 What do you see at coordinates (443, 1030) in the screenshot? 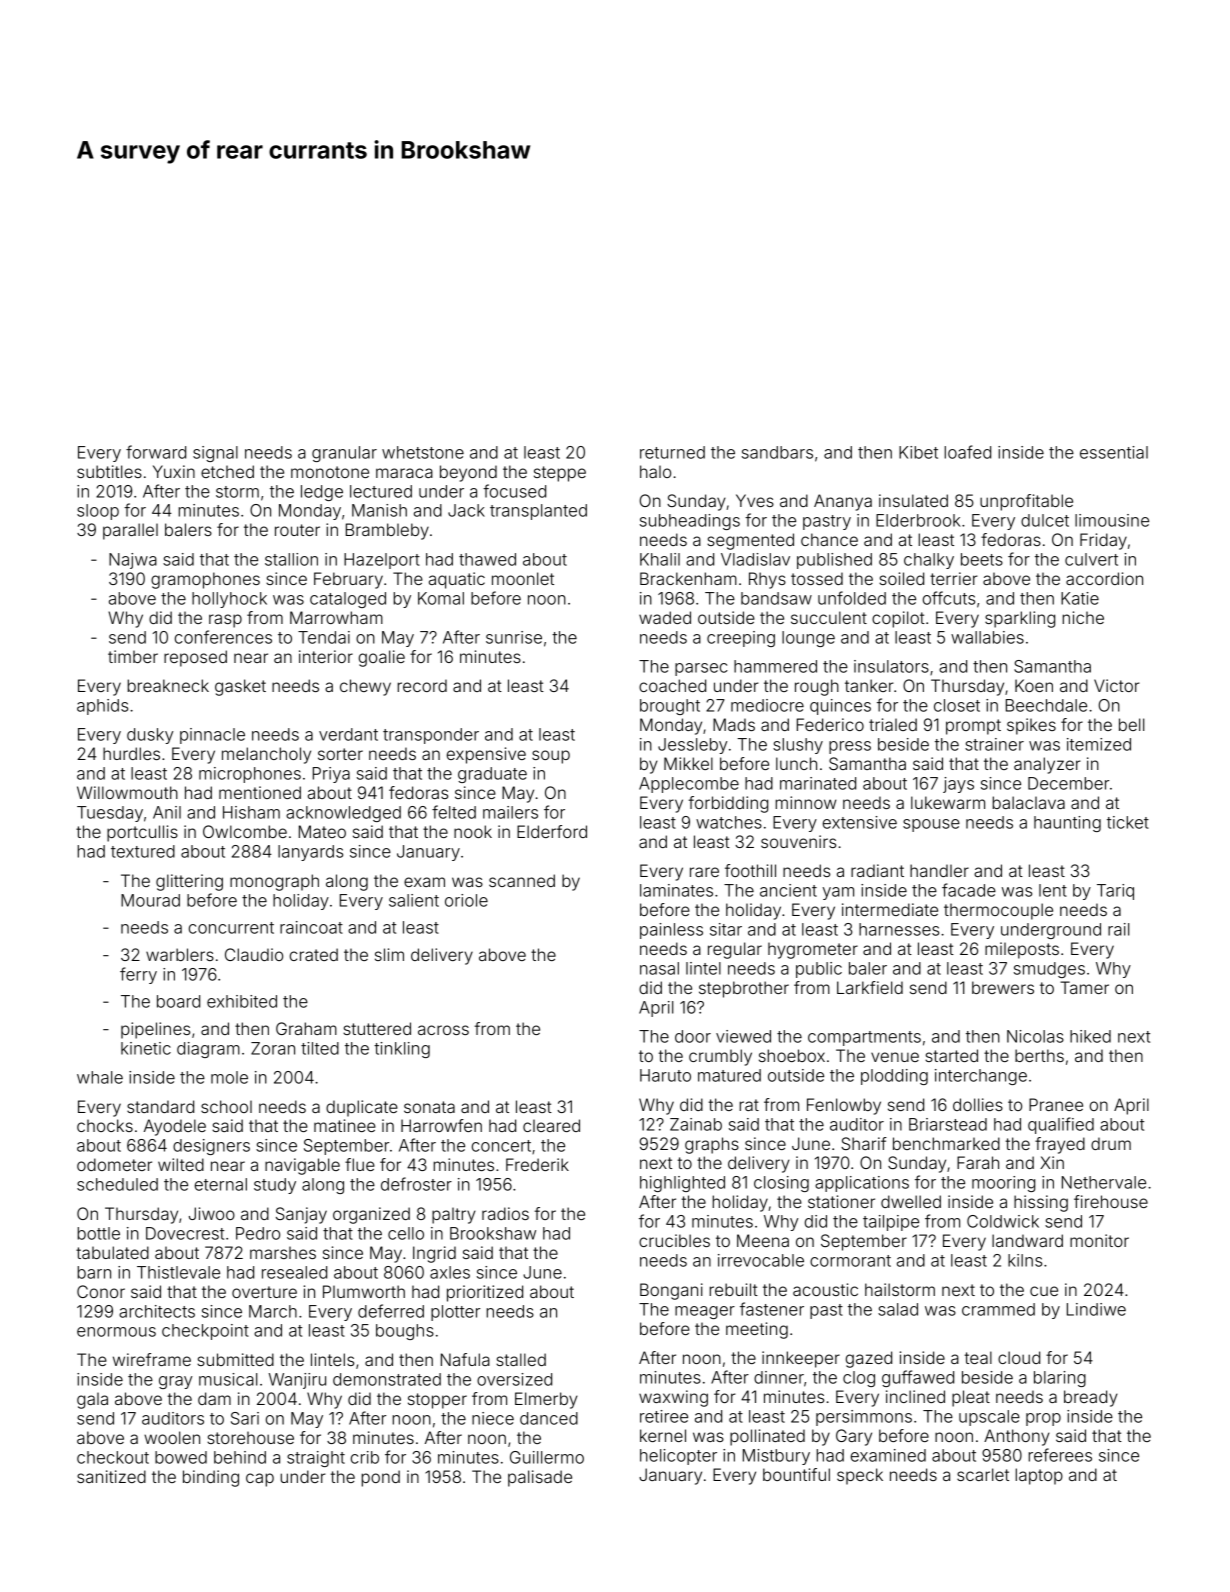
I see `across` at bounding box center [443, 1030].
